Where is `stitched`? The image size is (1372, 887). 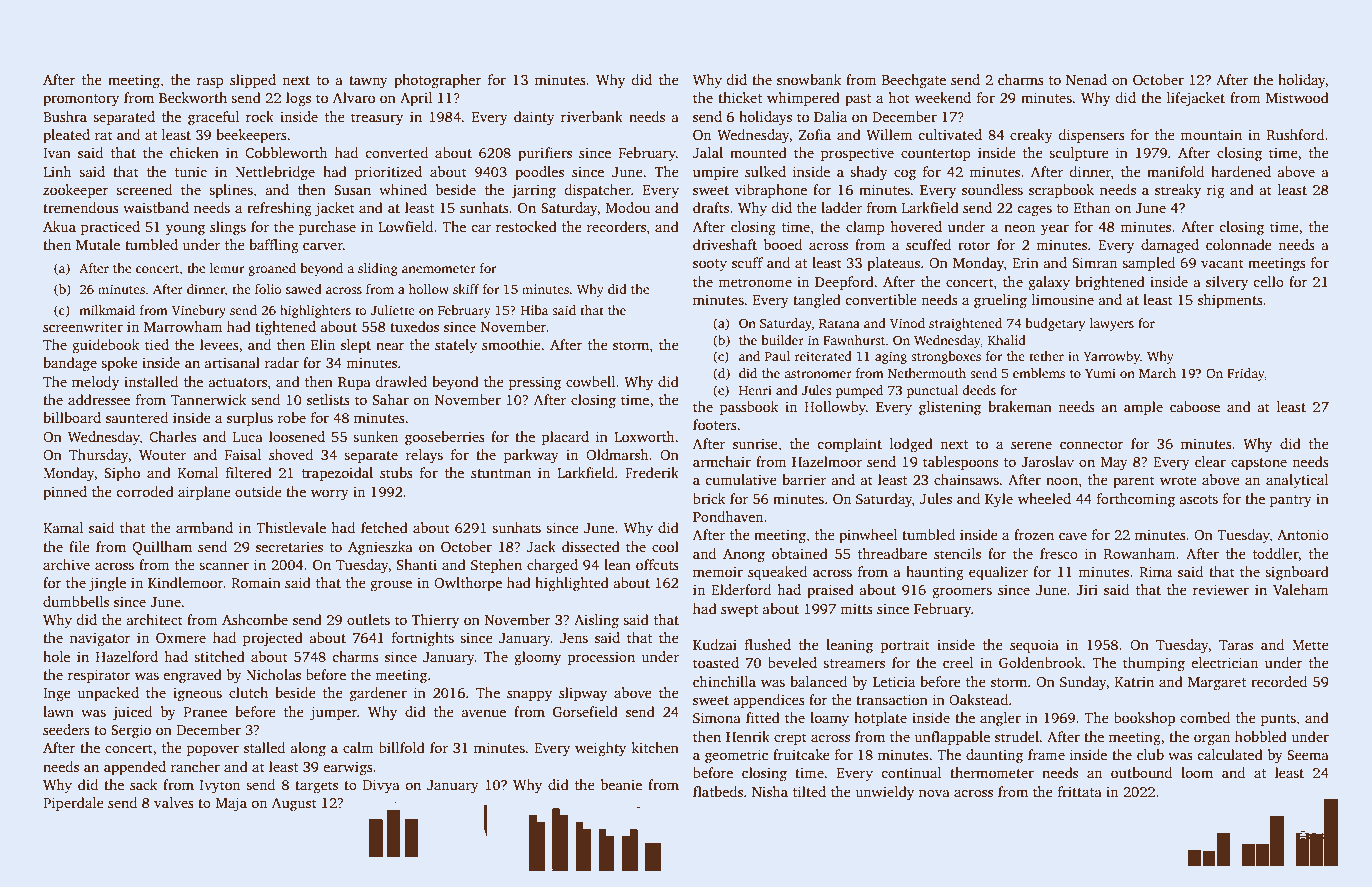
stitched is located at coordinates (219, 656).
